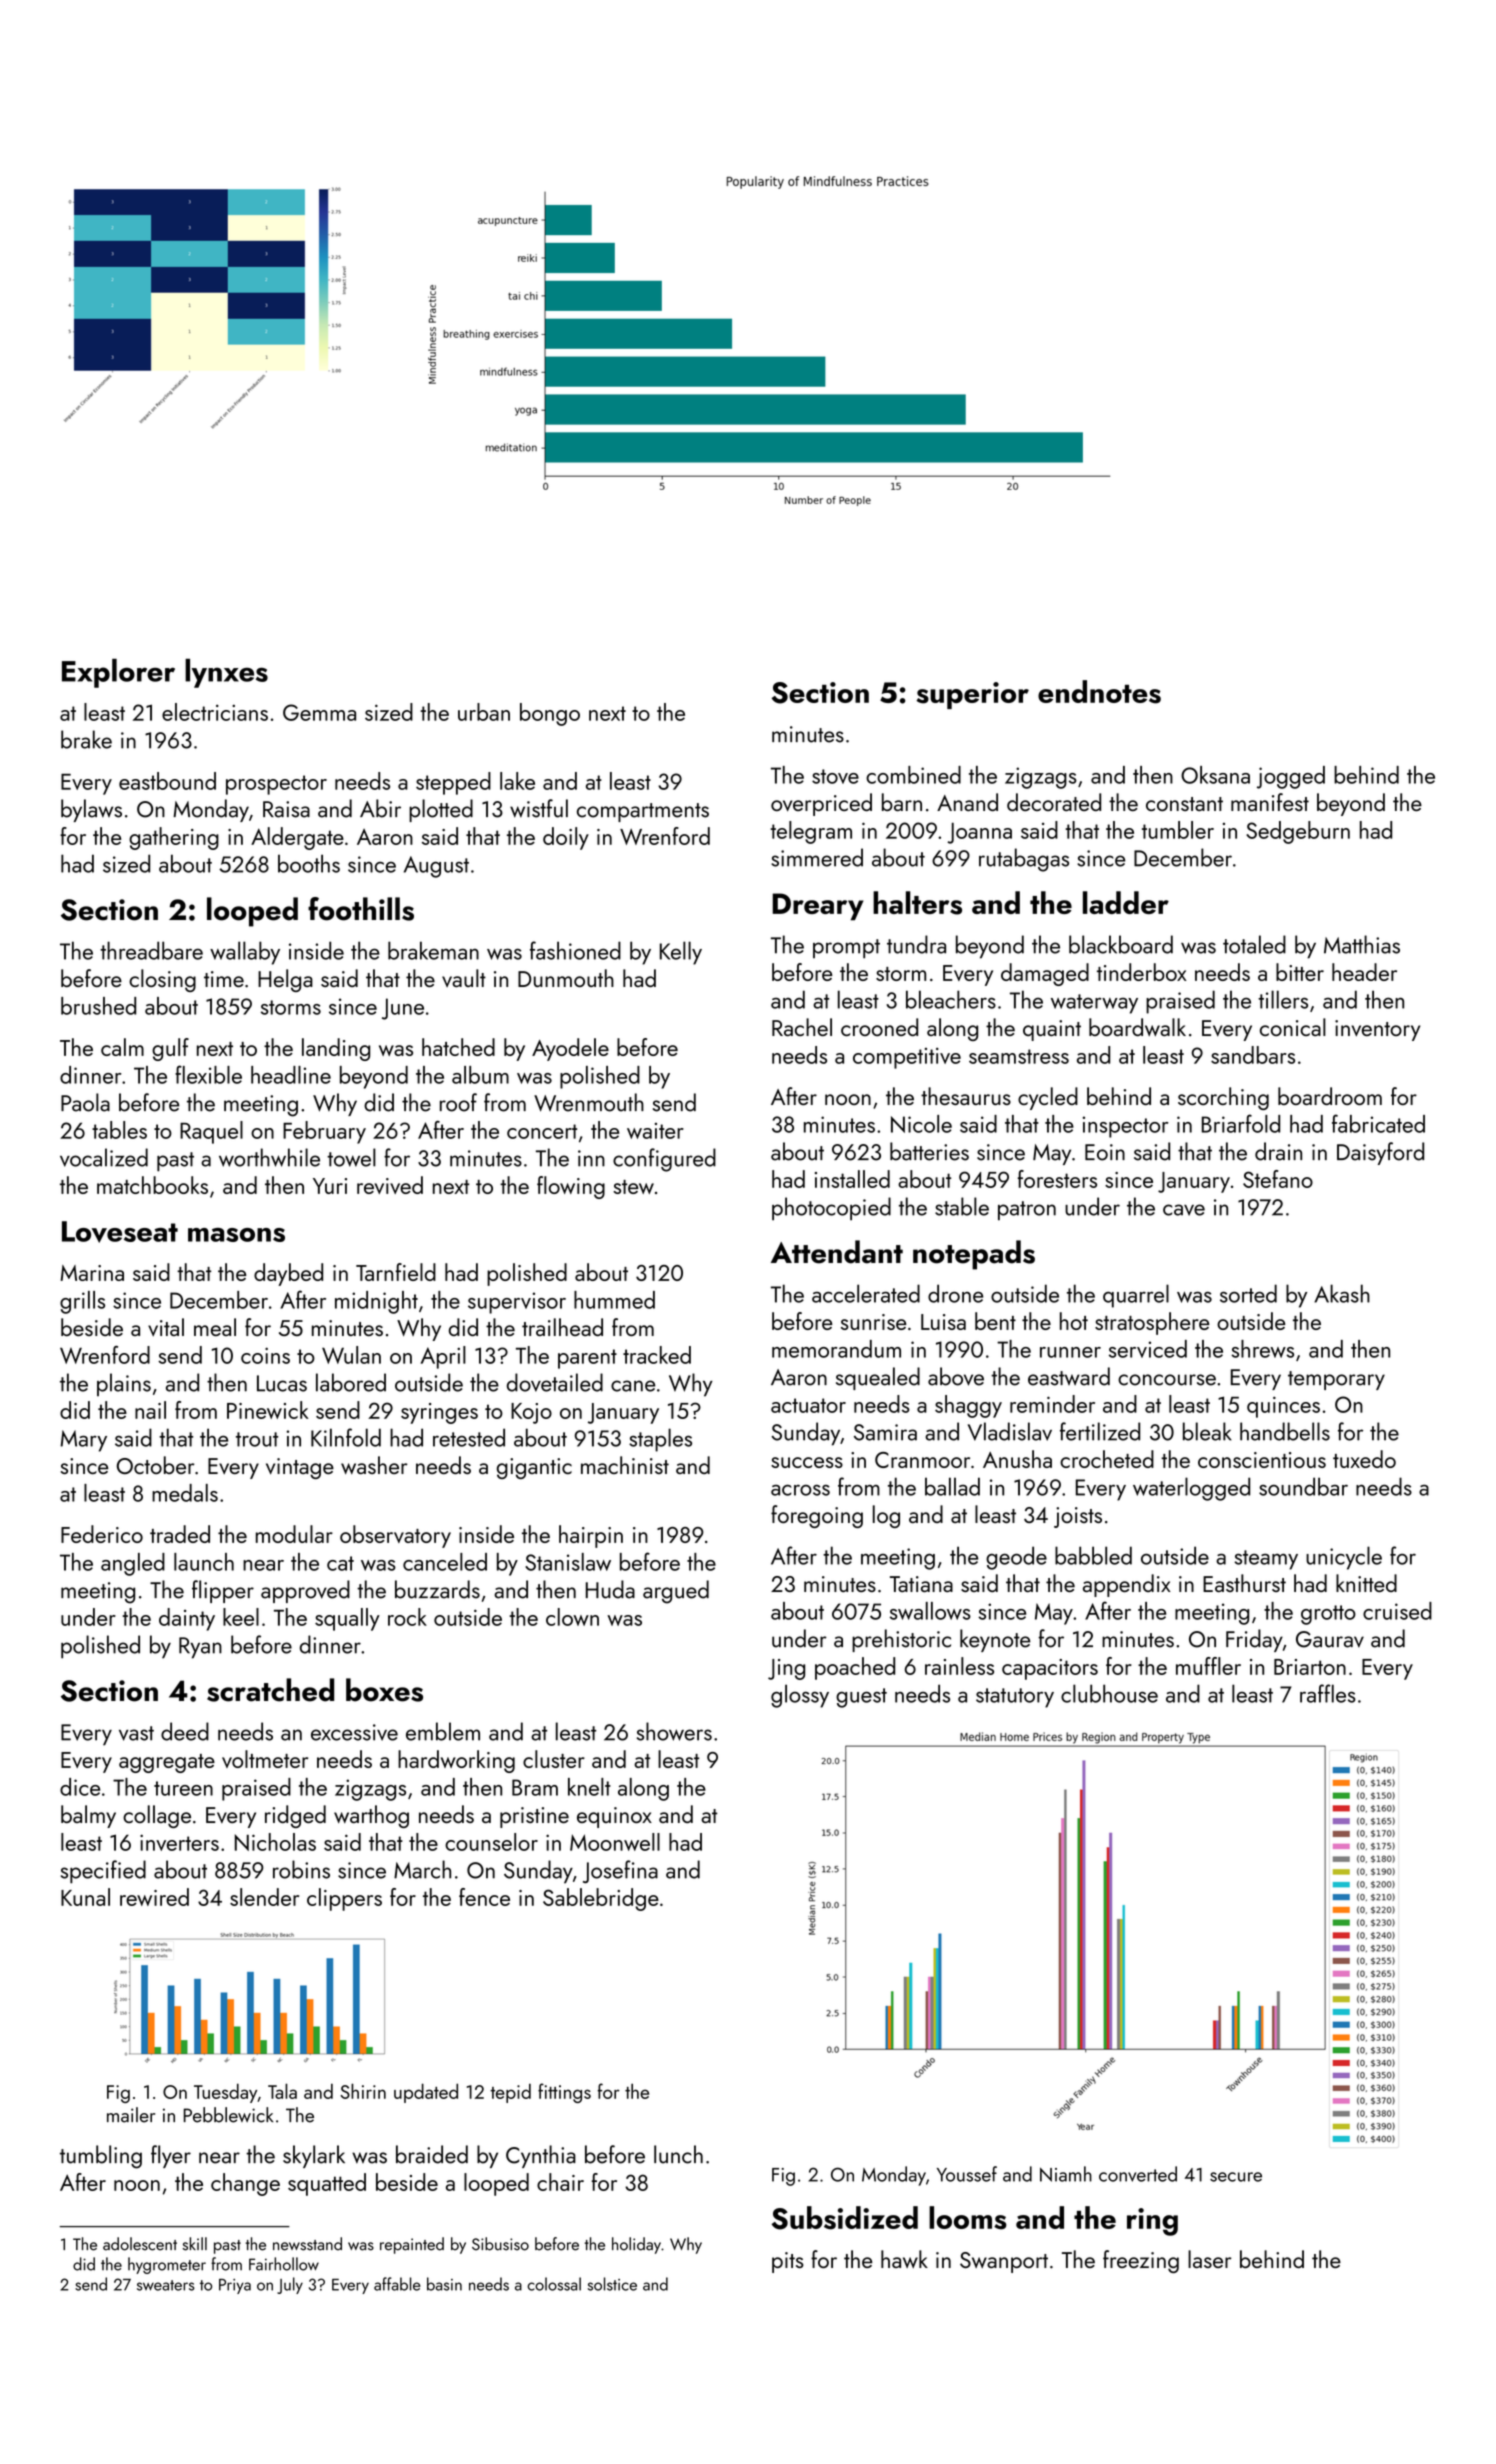  Describe the element at coordinates (344, 1899) in the screenshot. I see `clippers` at that location.
